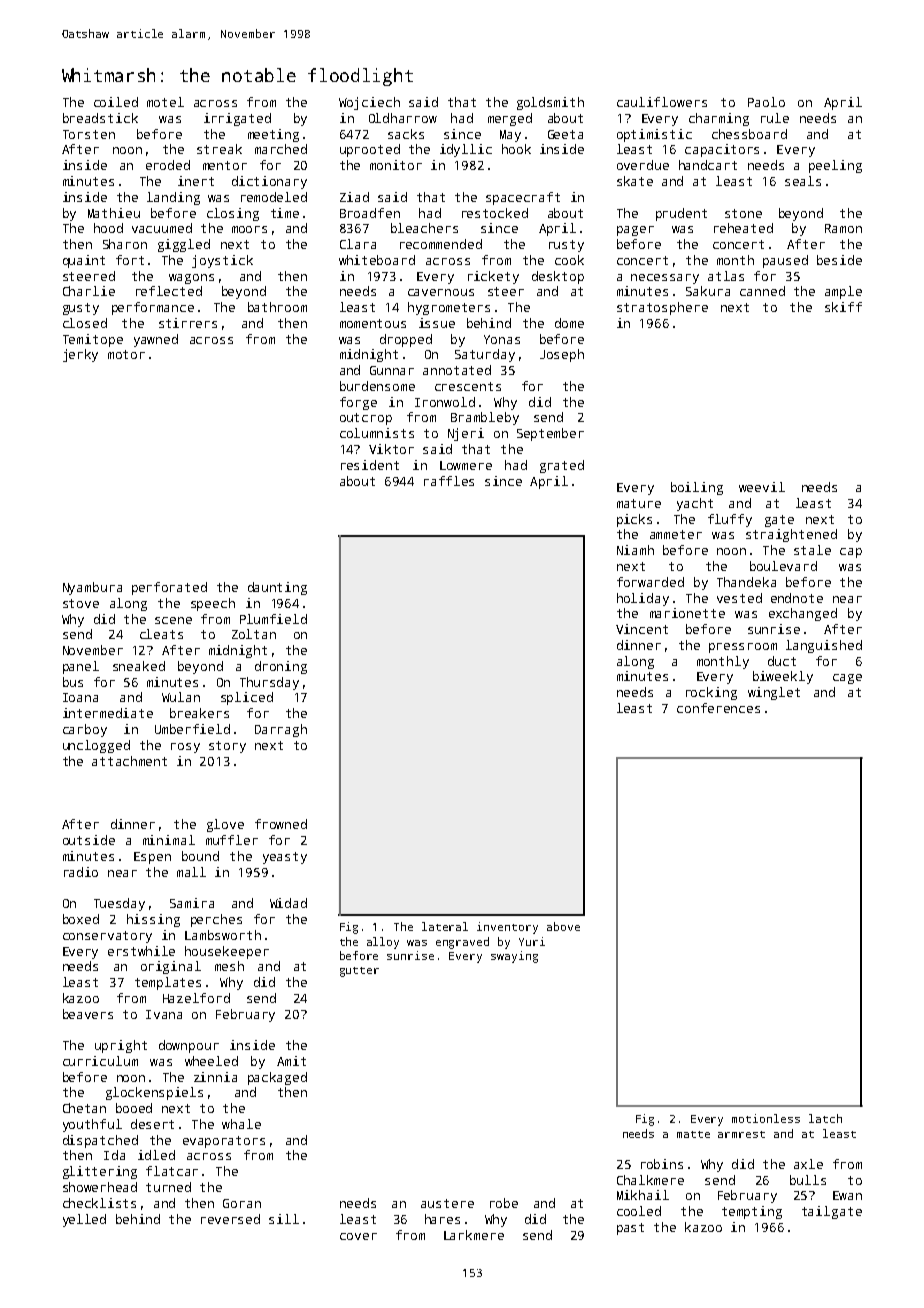  I want to click on holiday, so click(643, 599).
